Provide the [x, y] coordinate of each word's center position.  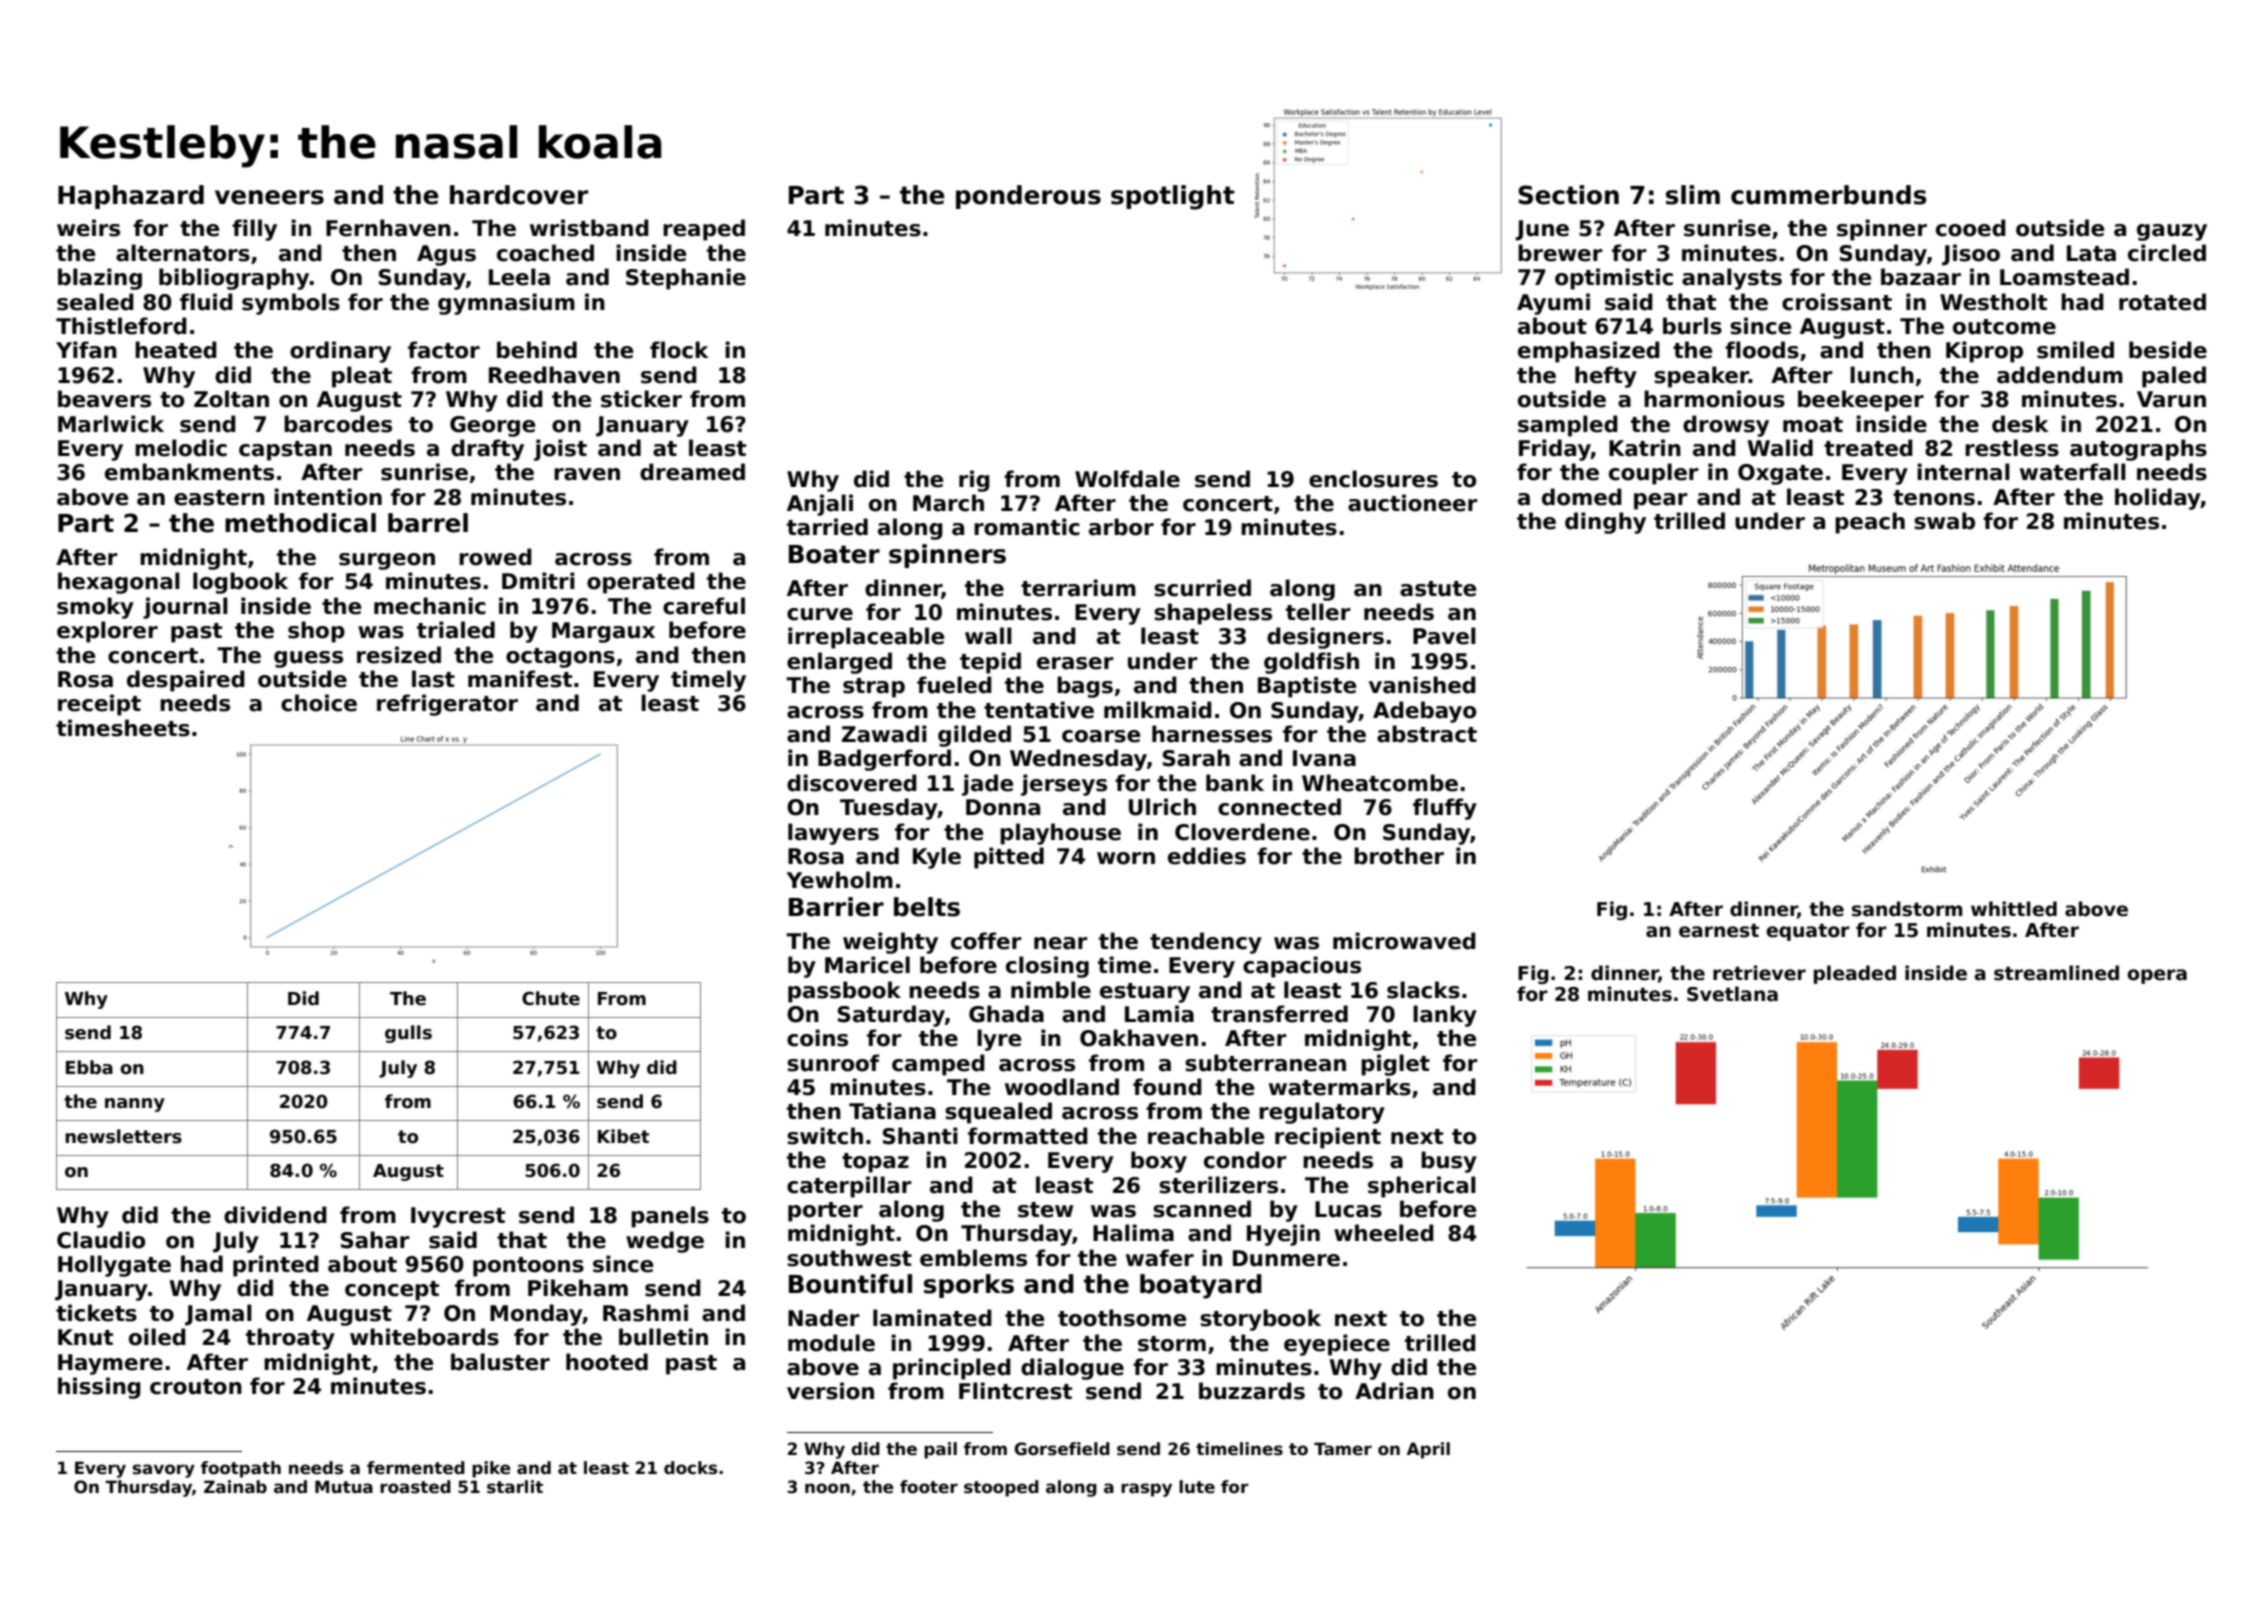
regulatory [1322, 1113]
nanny [135, 1105]
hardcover [519, 195]
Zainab [235, 1487]
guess [308, 659]
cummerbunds [1828, 195]
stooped [1001, 1488]
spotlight [1173, 197]
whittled [2014, 909]
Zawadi [884, 734]
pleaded [1855, 974]
